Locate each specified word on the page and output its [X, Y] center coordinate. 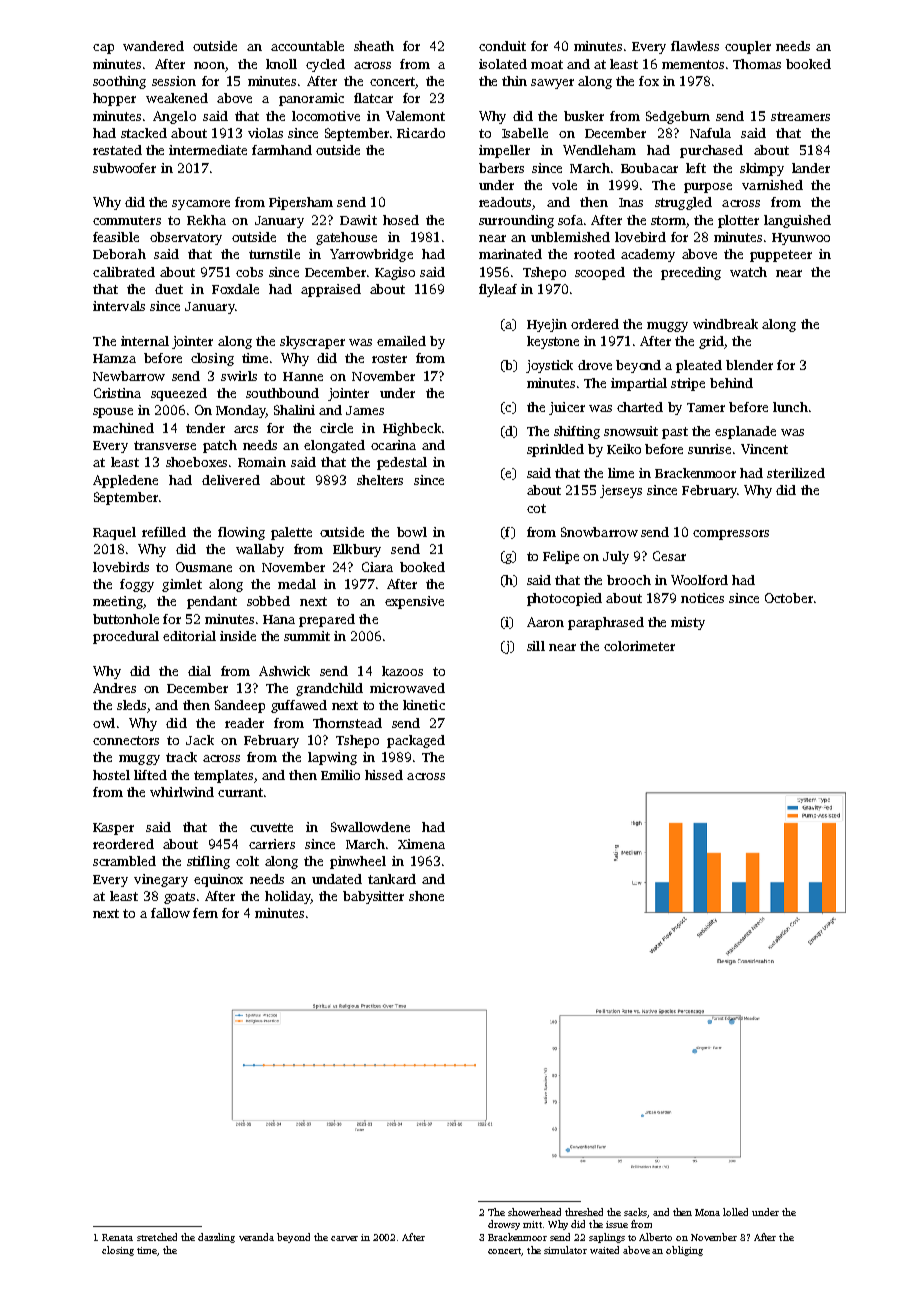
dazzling [216, 1238]
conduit [502, 46]
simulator [565, 1250]
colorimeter [639, 646]
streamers [800, 116]
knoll [281, 64]
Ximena [421, 844]
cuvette [271, 827]
